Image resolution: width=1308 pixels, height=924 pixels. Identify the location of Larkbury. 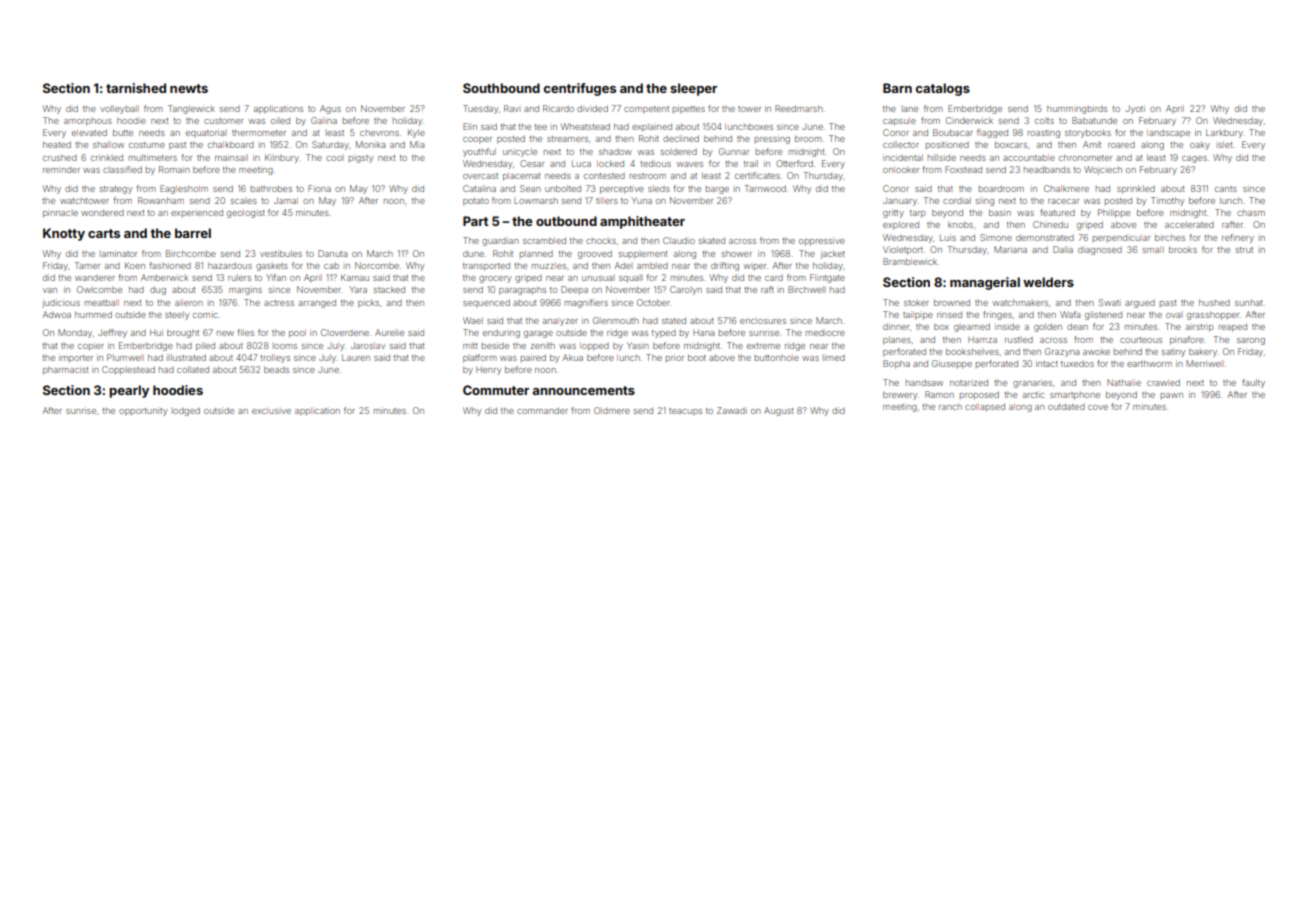
(1224, 133).
